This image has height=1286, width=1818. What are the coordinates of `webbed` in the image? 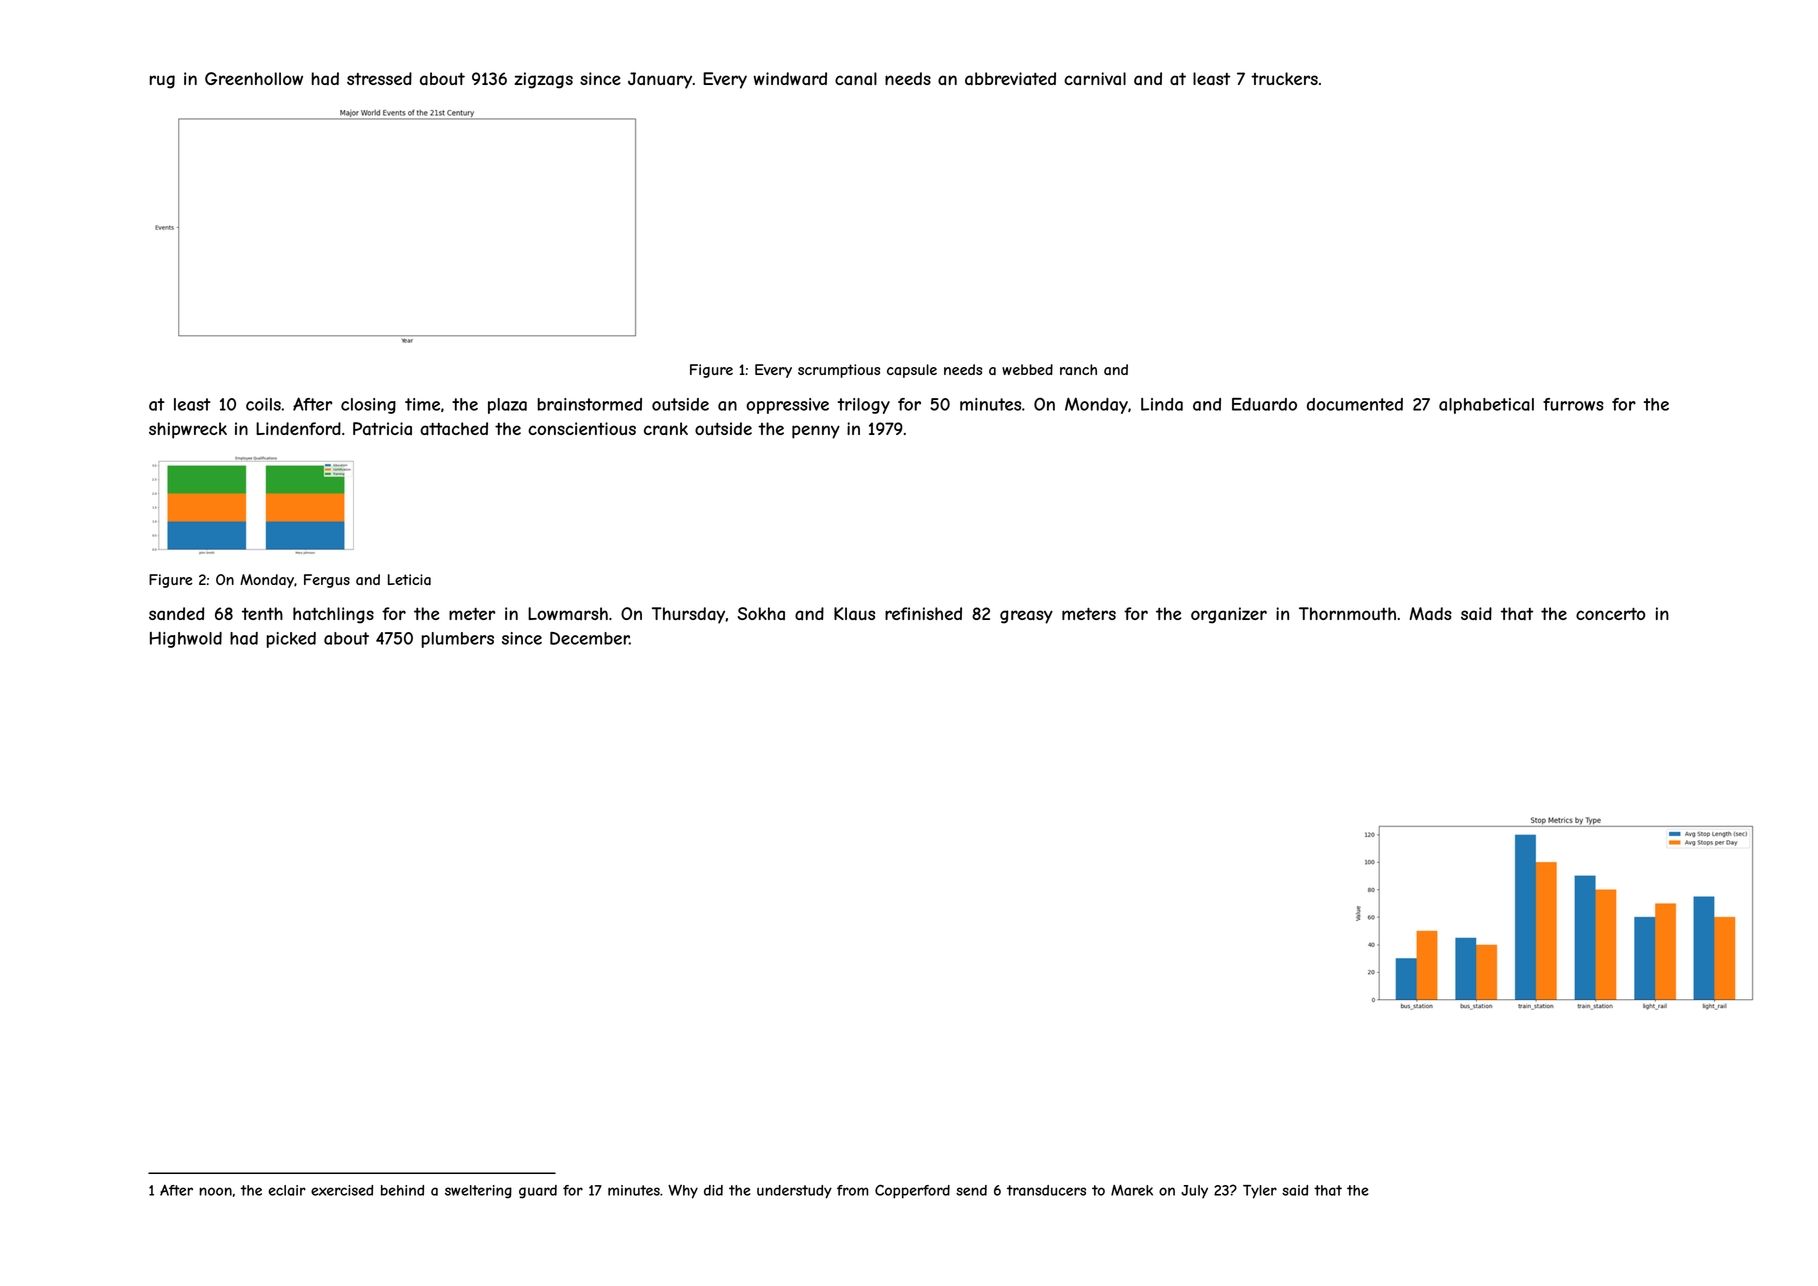 It's located at (1027, 369).
